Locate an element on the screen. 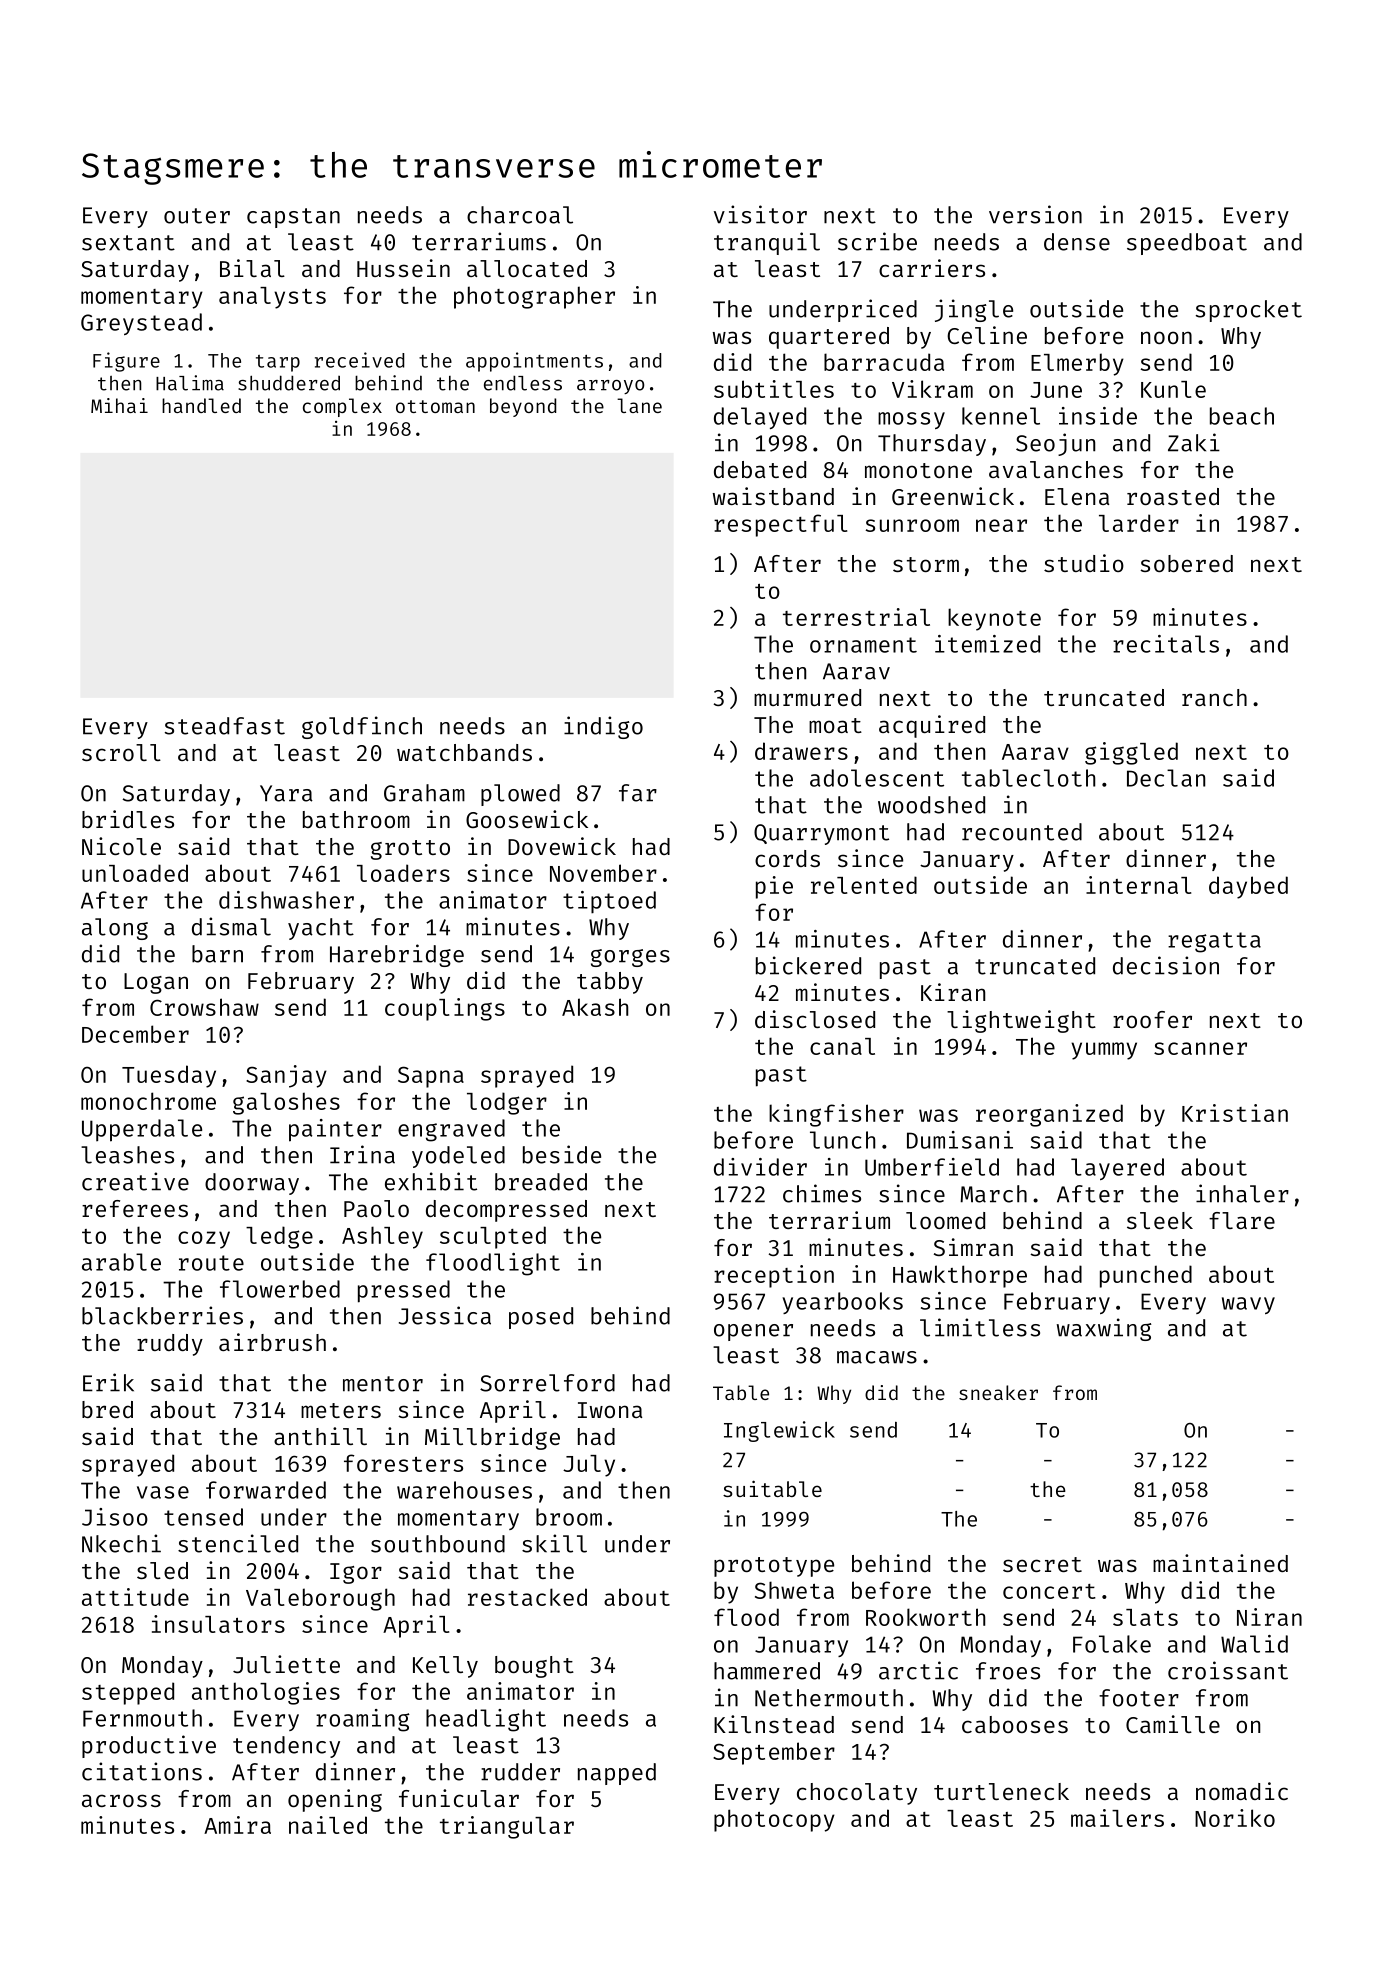 The height and width of the screenshot is (1969, 1386). Greystead is located at coordinates (141, 324).
